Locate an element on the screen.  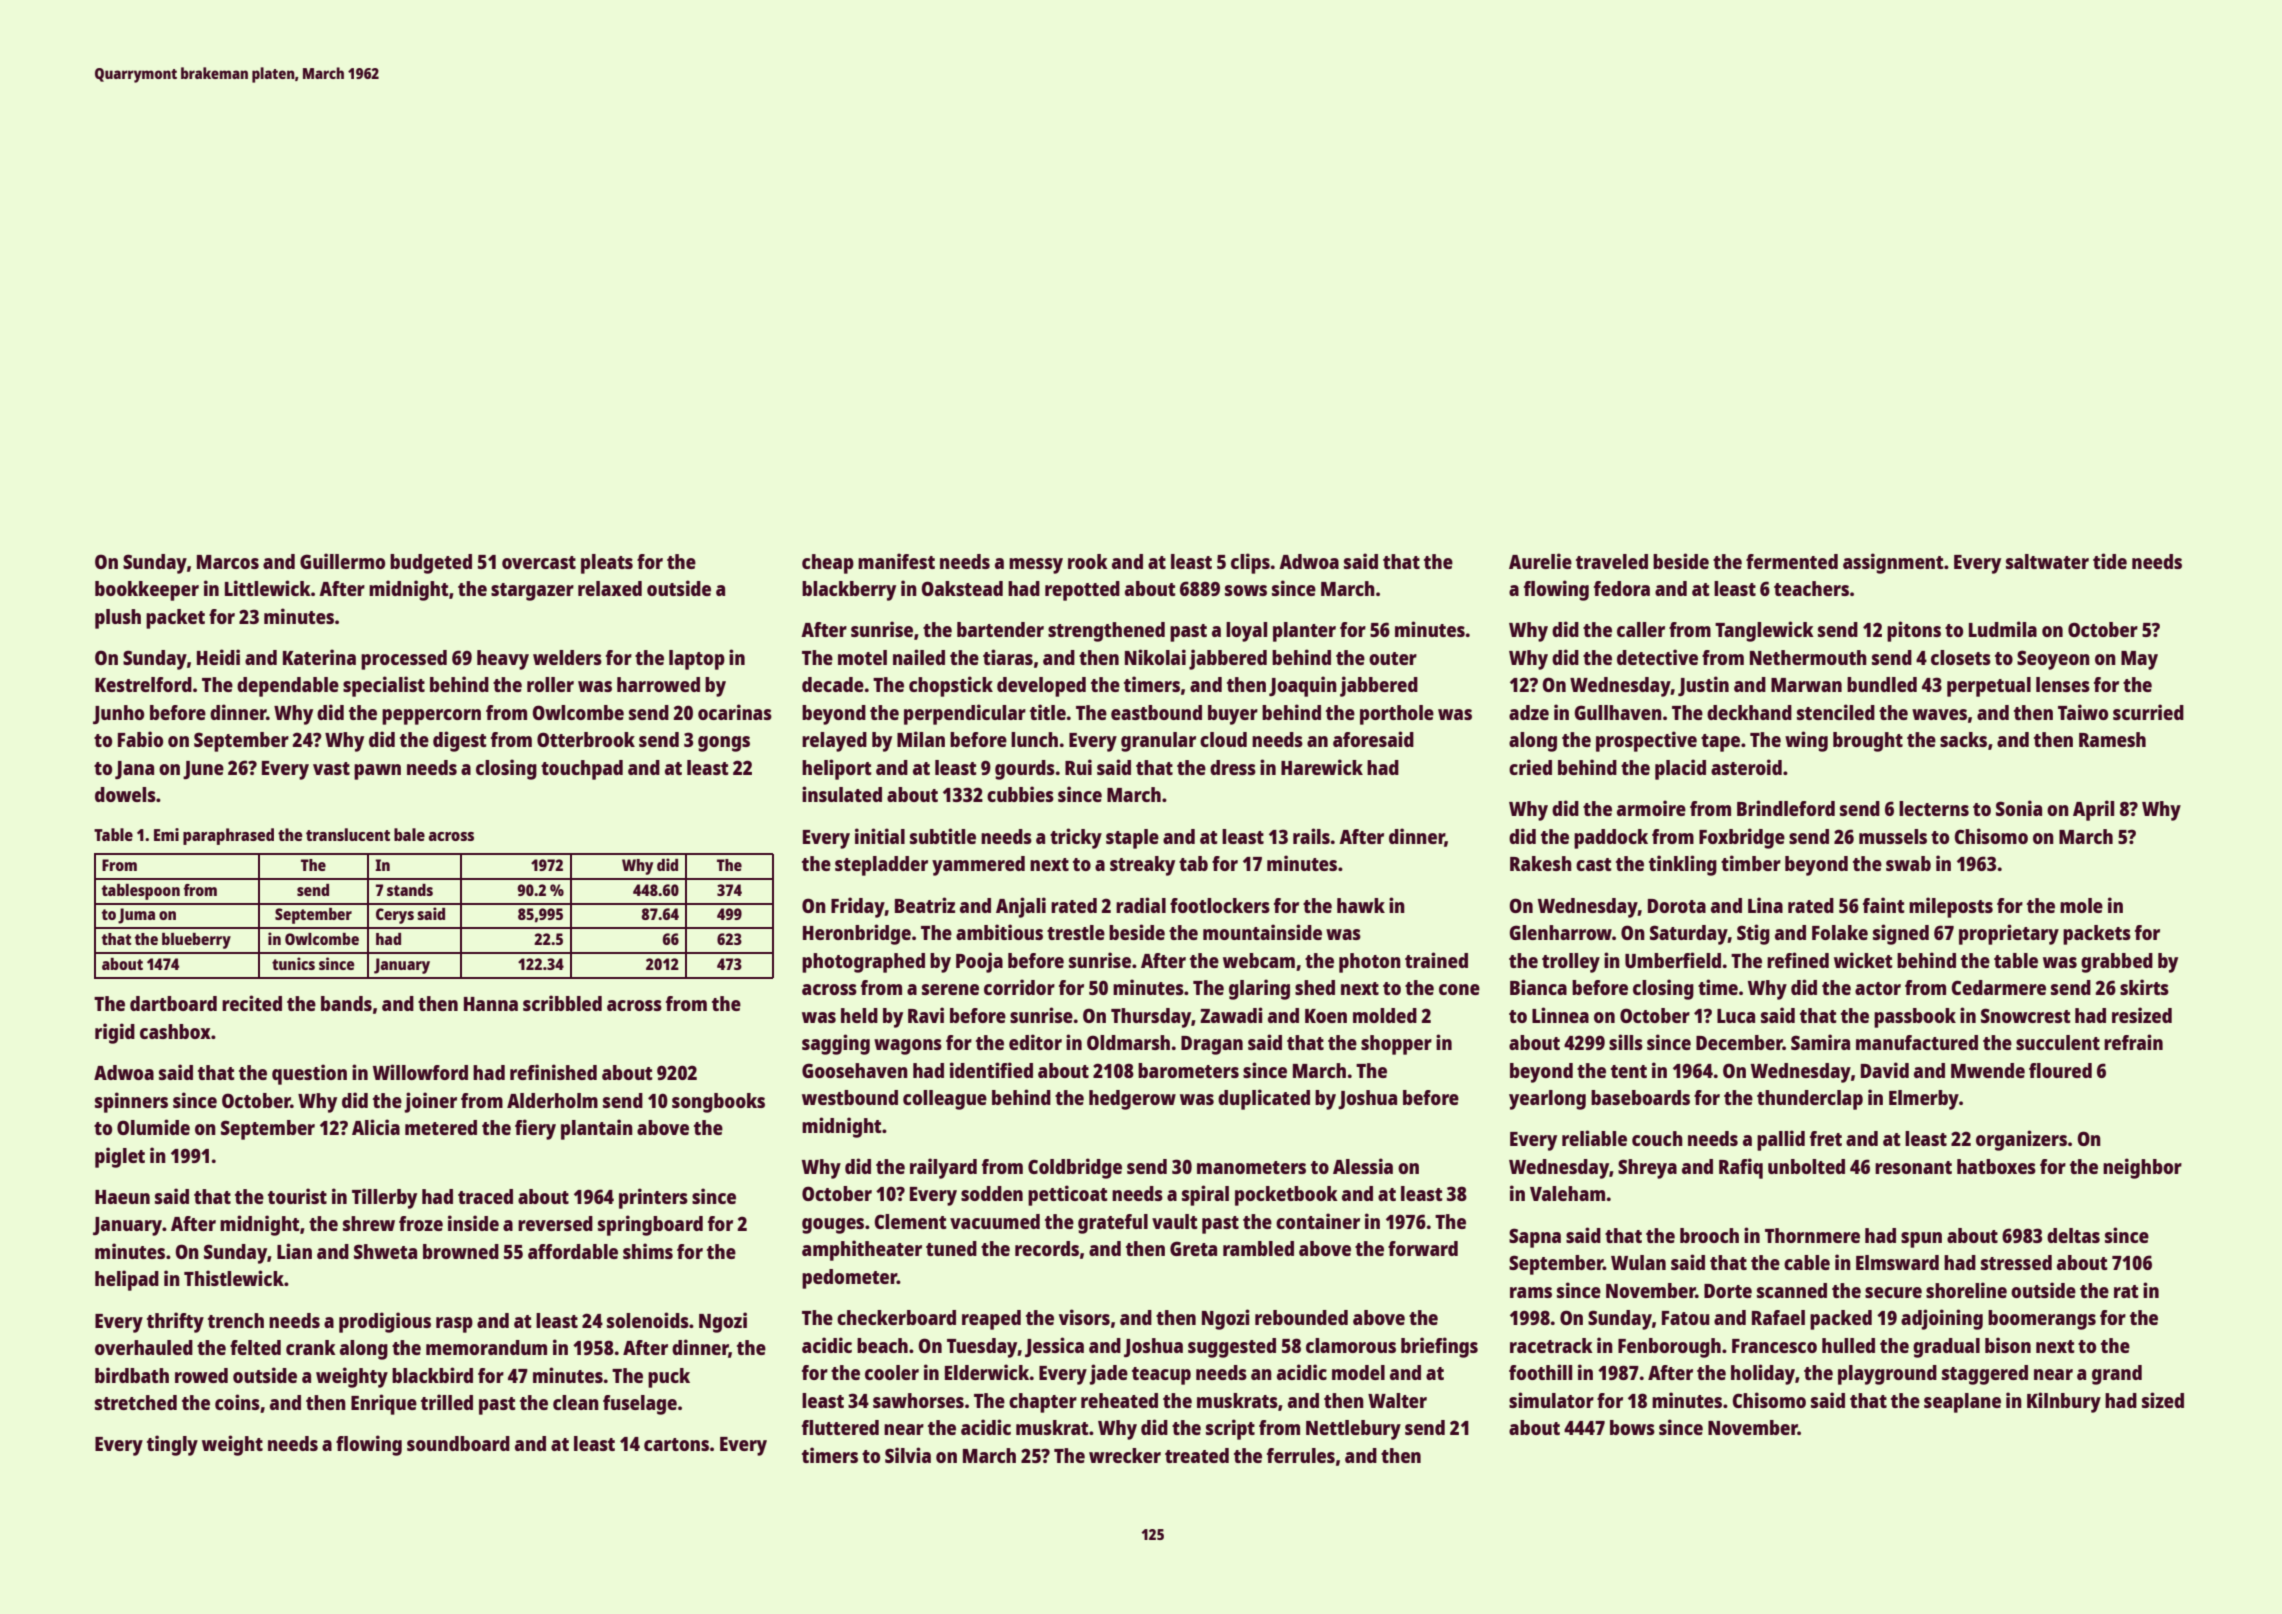
ferrules is located at coordinates (1301, 1455).
